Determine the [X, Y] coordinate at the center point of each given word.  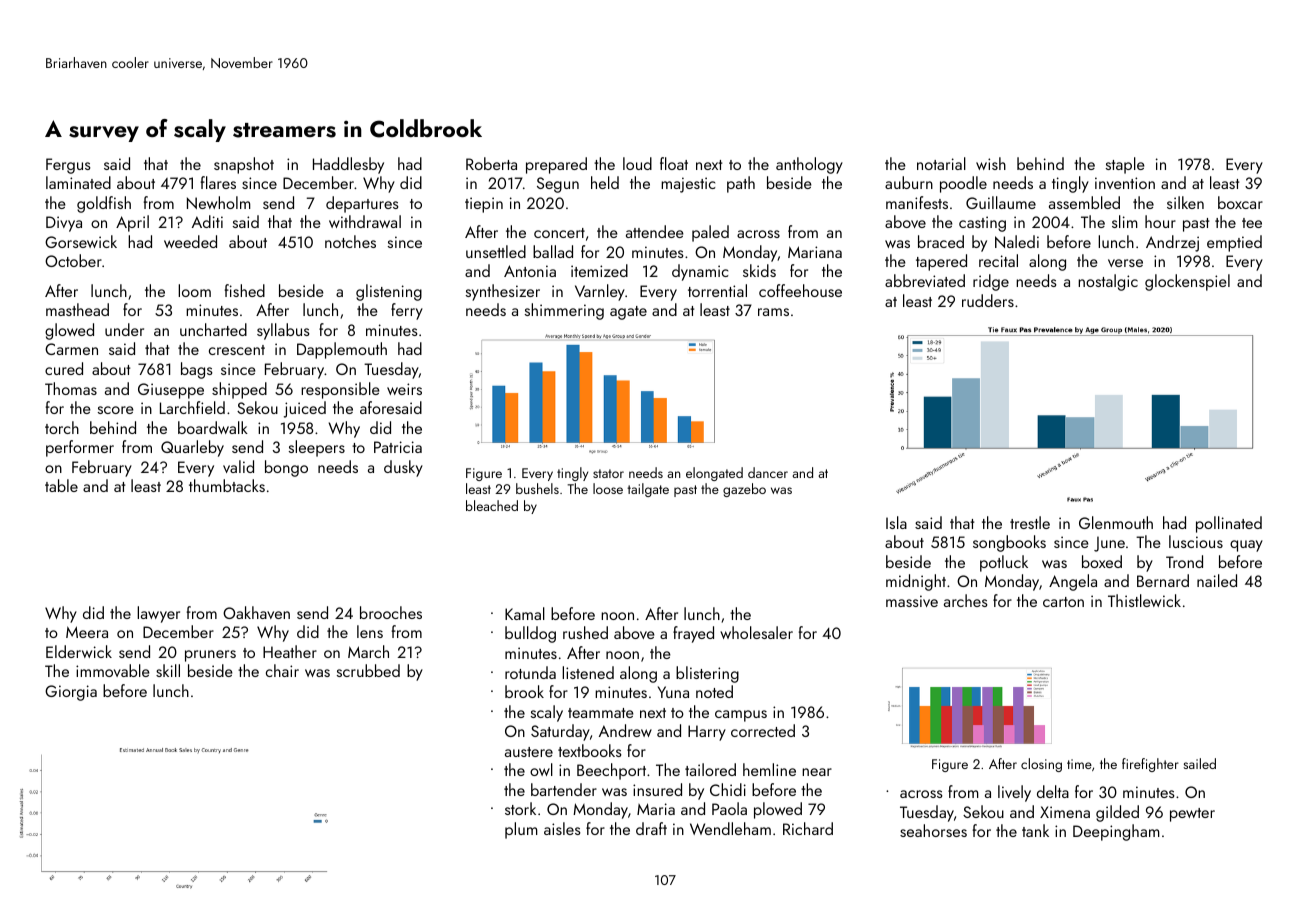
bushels [537, 488]
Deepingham [1116, 832]
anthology [809, 165]
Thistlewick [1144, 600]
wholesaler [756, 632]
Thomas [71, 388]
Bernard [1163, 580]
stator [608, 473]
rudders [988, 300]
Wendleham [730, 828]
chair [282, 670]
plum [521, 830]
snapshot [244, 165]
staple [1125, 165]
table [61, 485]
